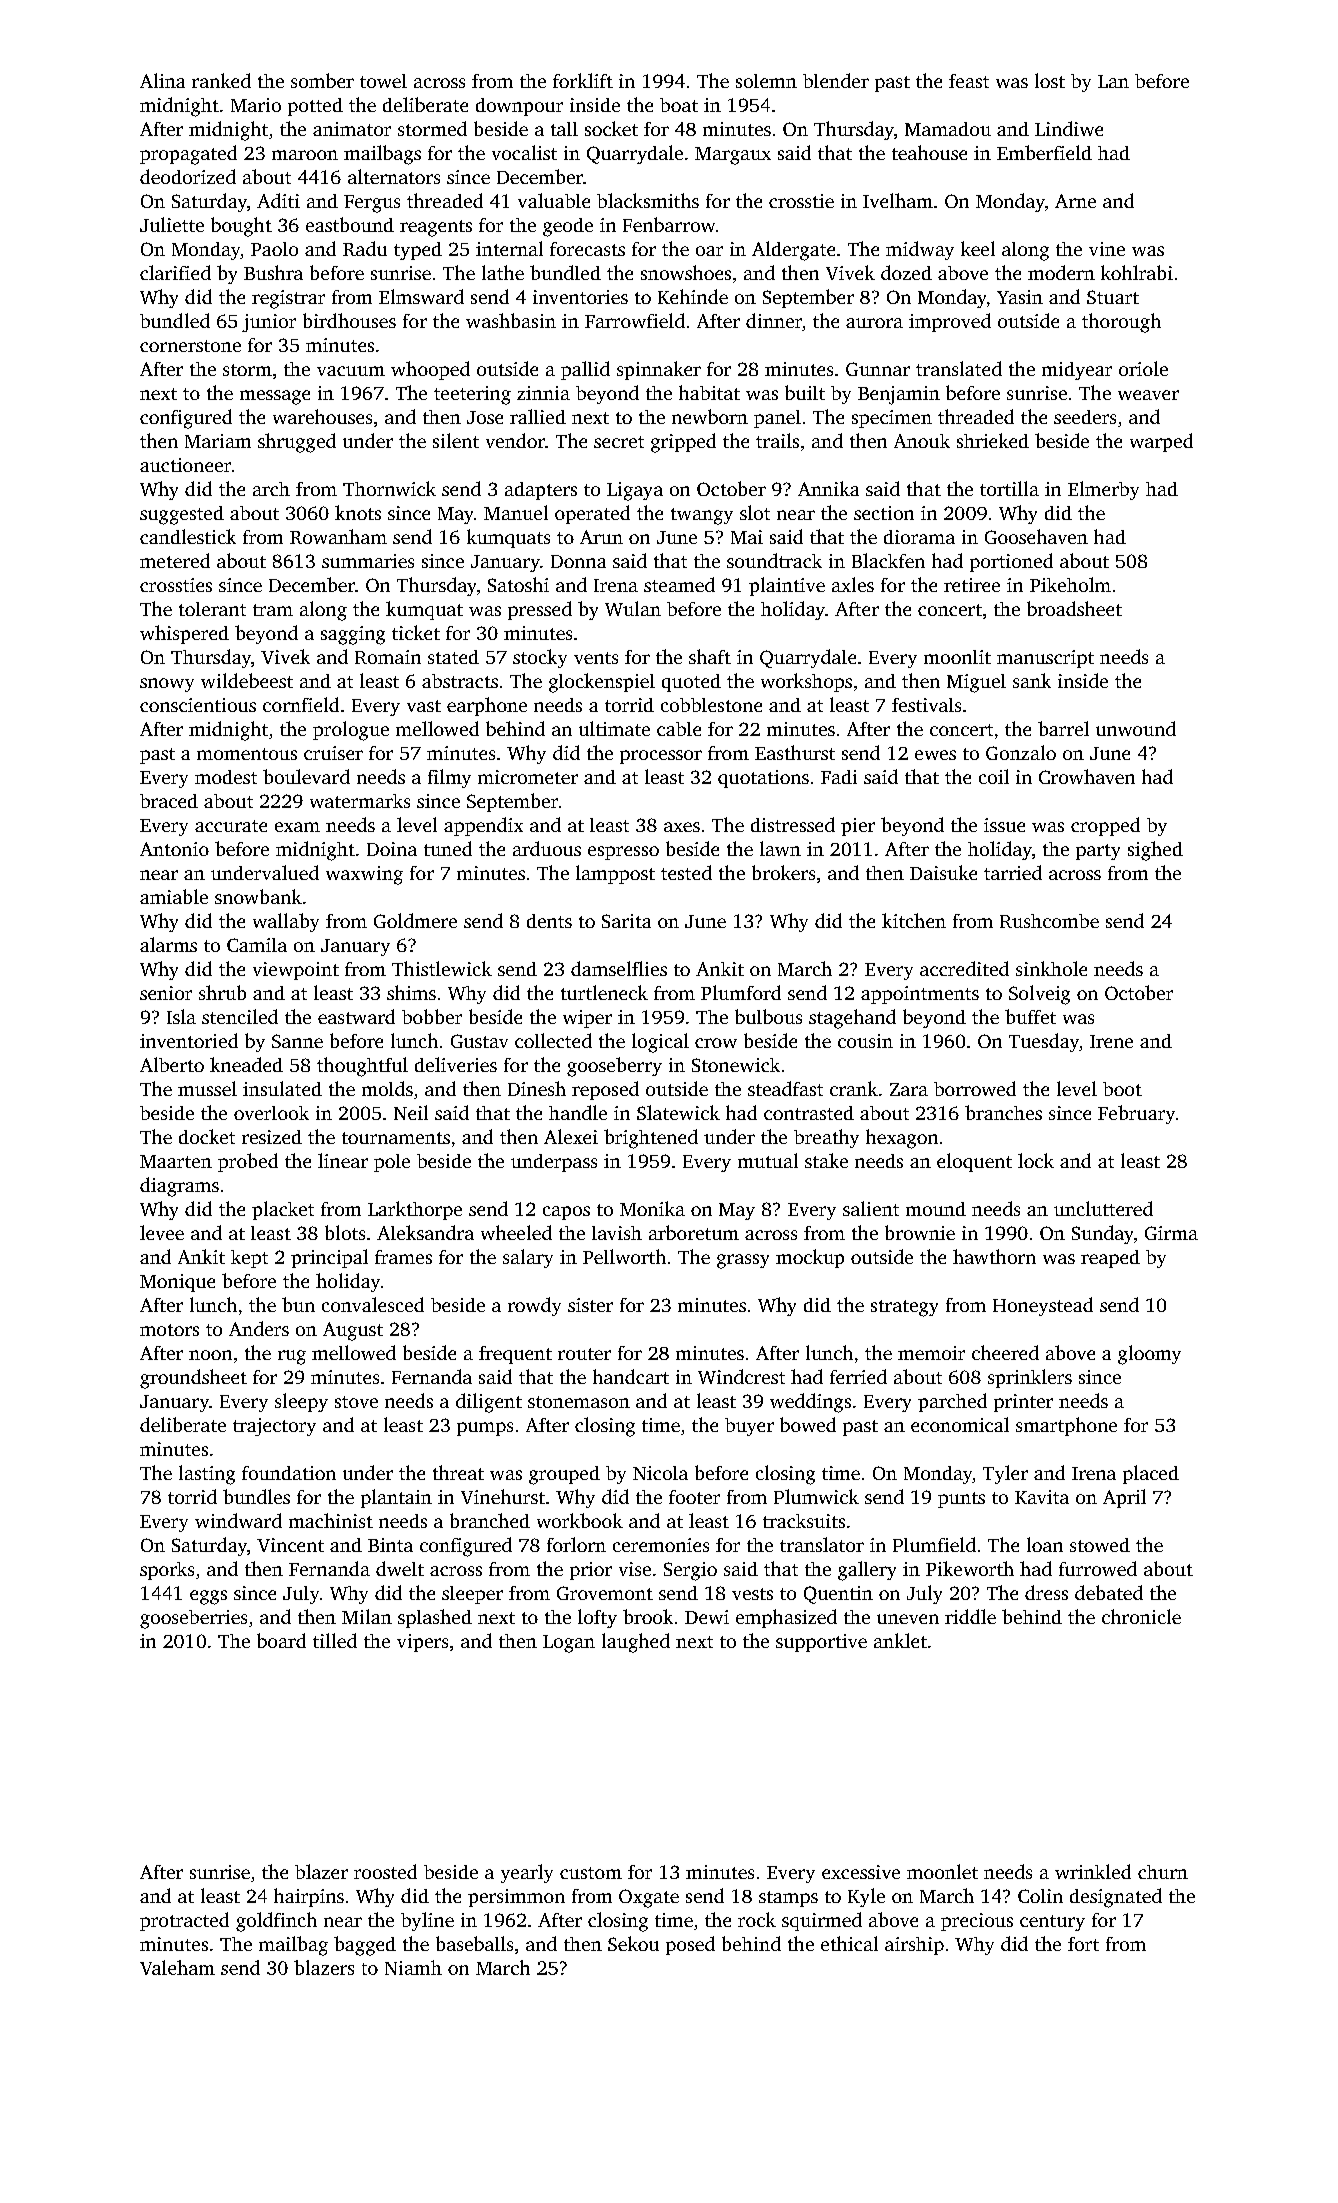 The image size is (1338, 2203). I want to click on twangy, so click(702, 516).
